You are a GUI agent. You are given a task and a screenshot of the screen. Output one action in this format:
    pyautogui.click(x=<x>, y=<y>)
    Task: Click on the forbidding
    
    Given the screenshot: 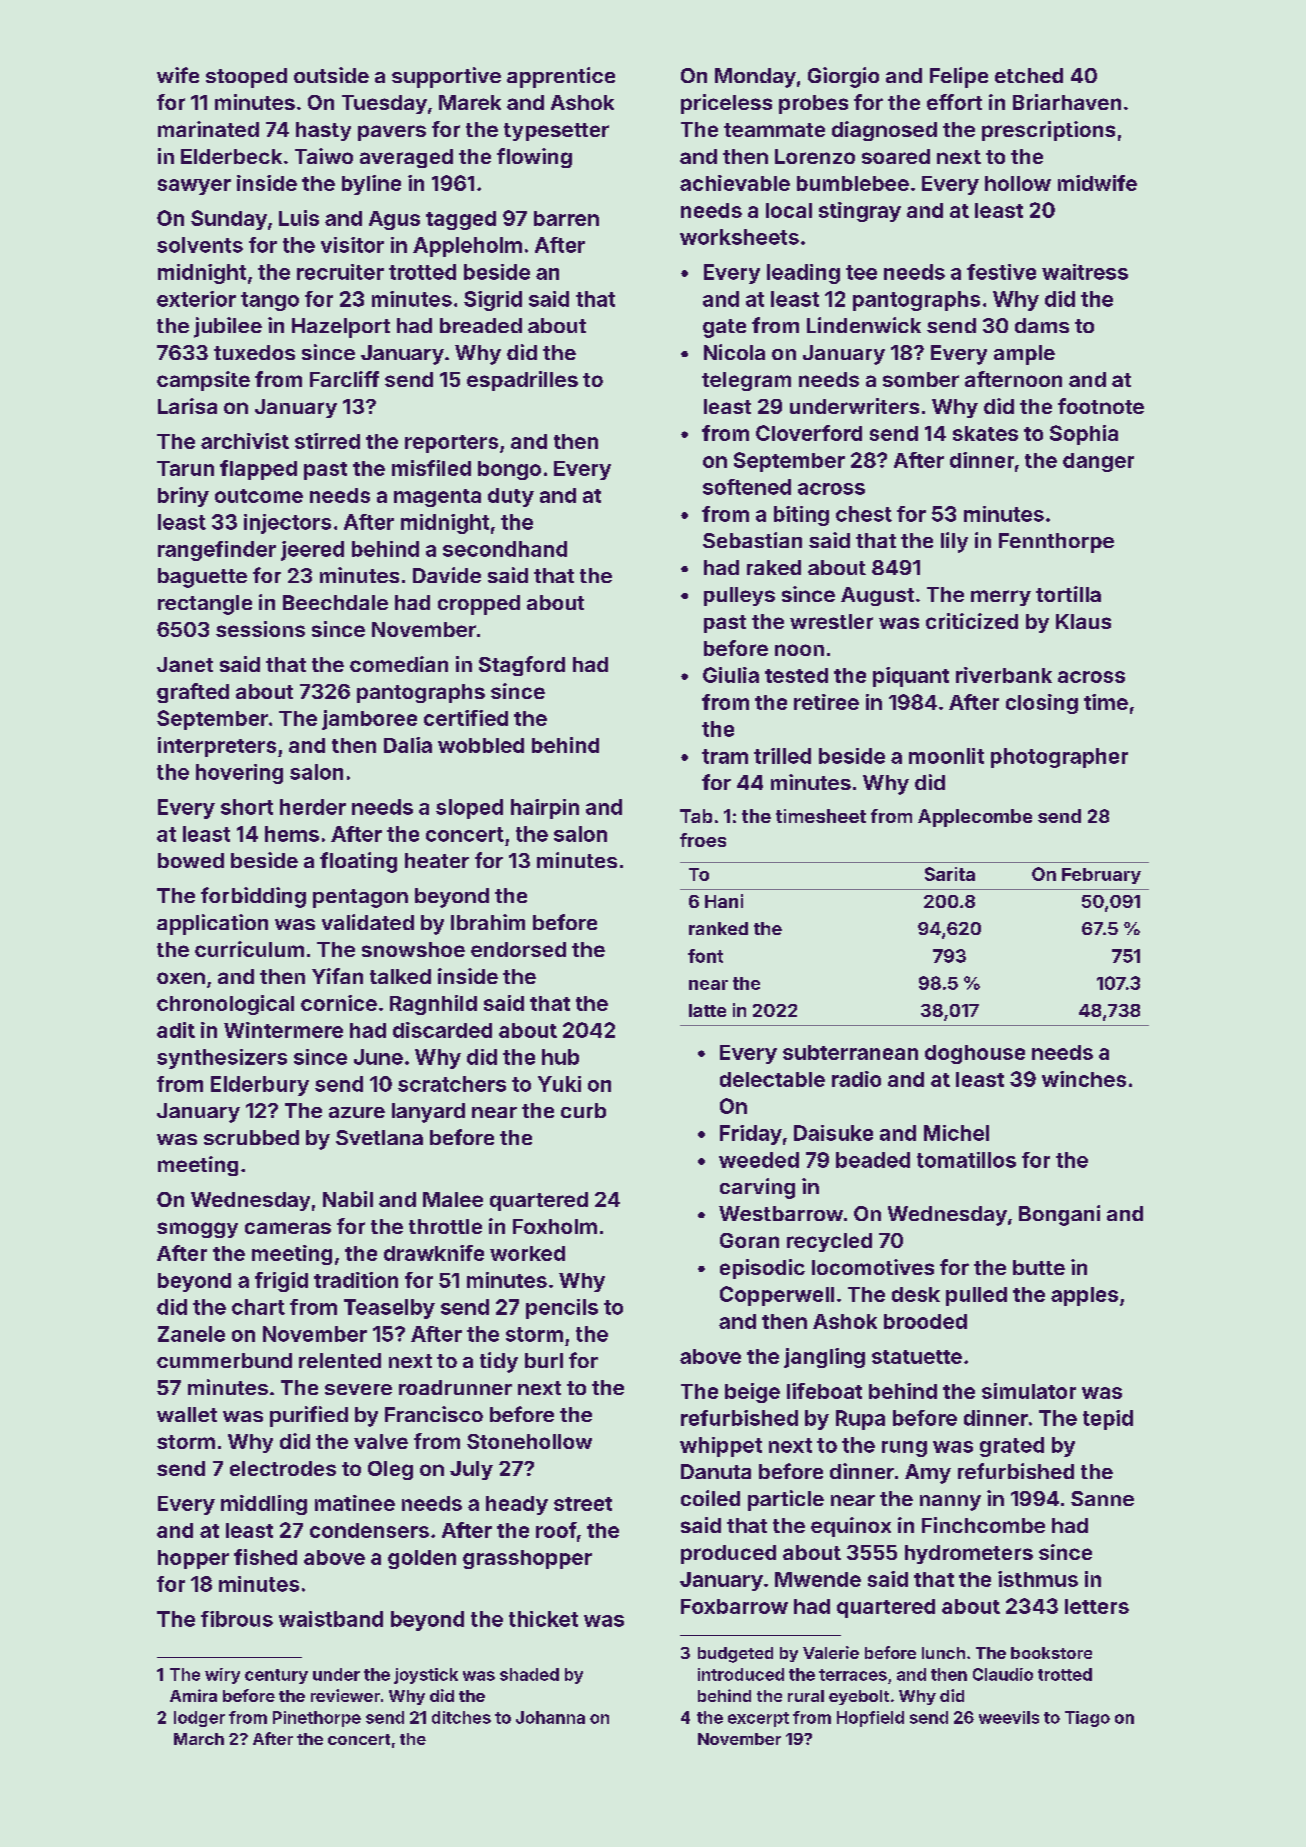 What is the action you would take?
    pyautogui.click(x=253, y=897)
